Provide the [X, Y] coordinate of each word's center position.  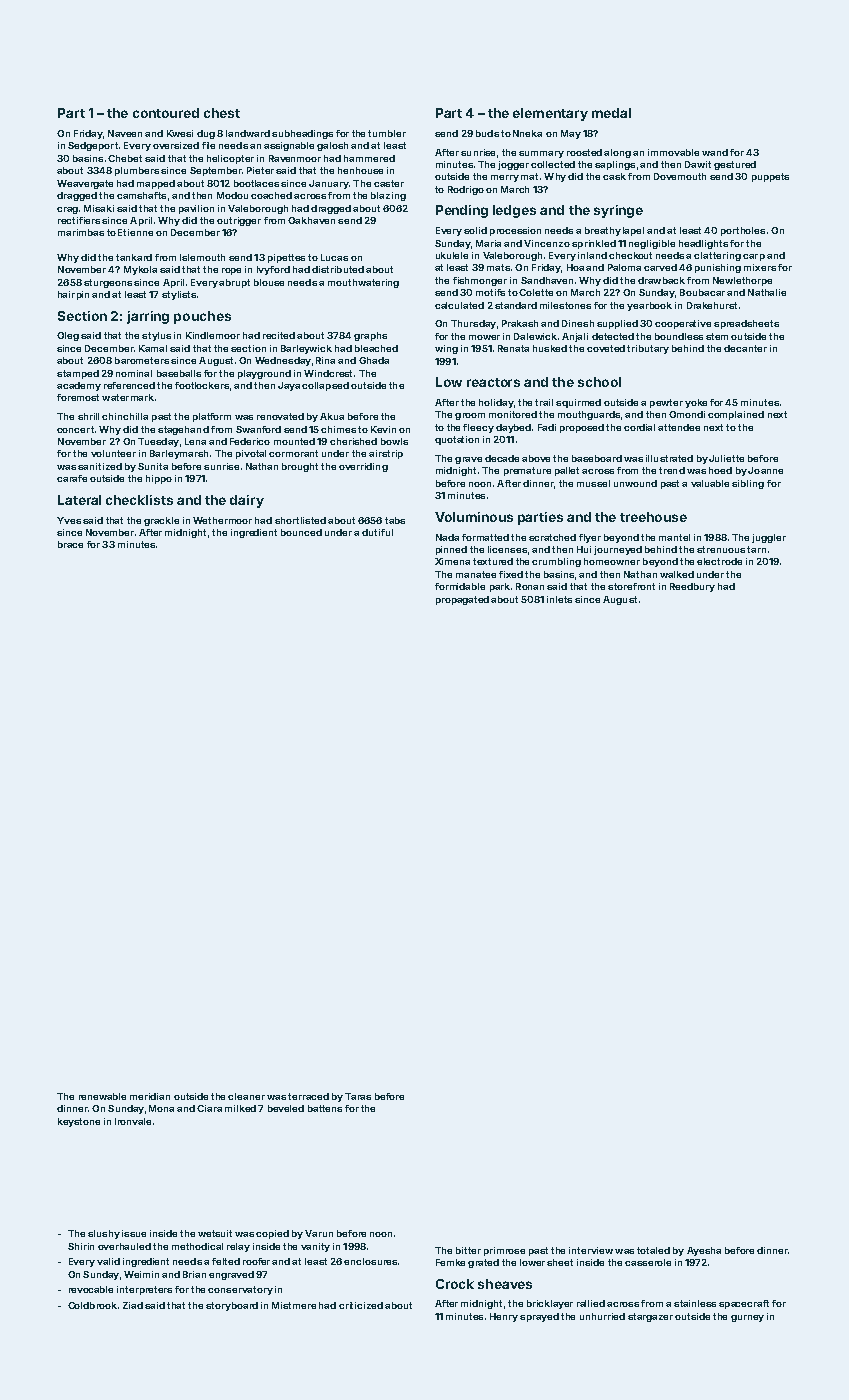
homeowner [612, 561]
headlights [703, 244]
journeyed [618, 550]
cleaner [246, 1096]
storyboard [232, 1306]
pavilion [196, 209]
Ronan [530, 586]
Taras [358, 1096]
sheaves [505, 1284]
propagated [462, 600]
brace [70, 544]
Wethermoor [222, 520]
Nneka [527, 133]
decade [502, 458]
